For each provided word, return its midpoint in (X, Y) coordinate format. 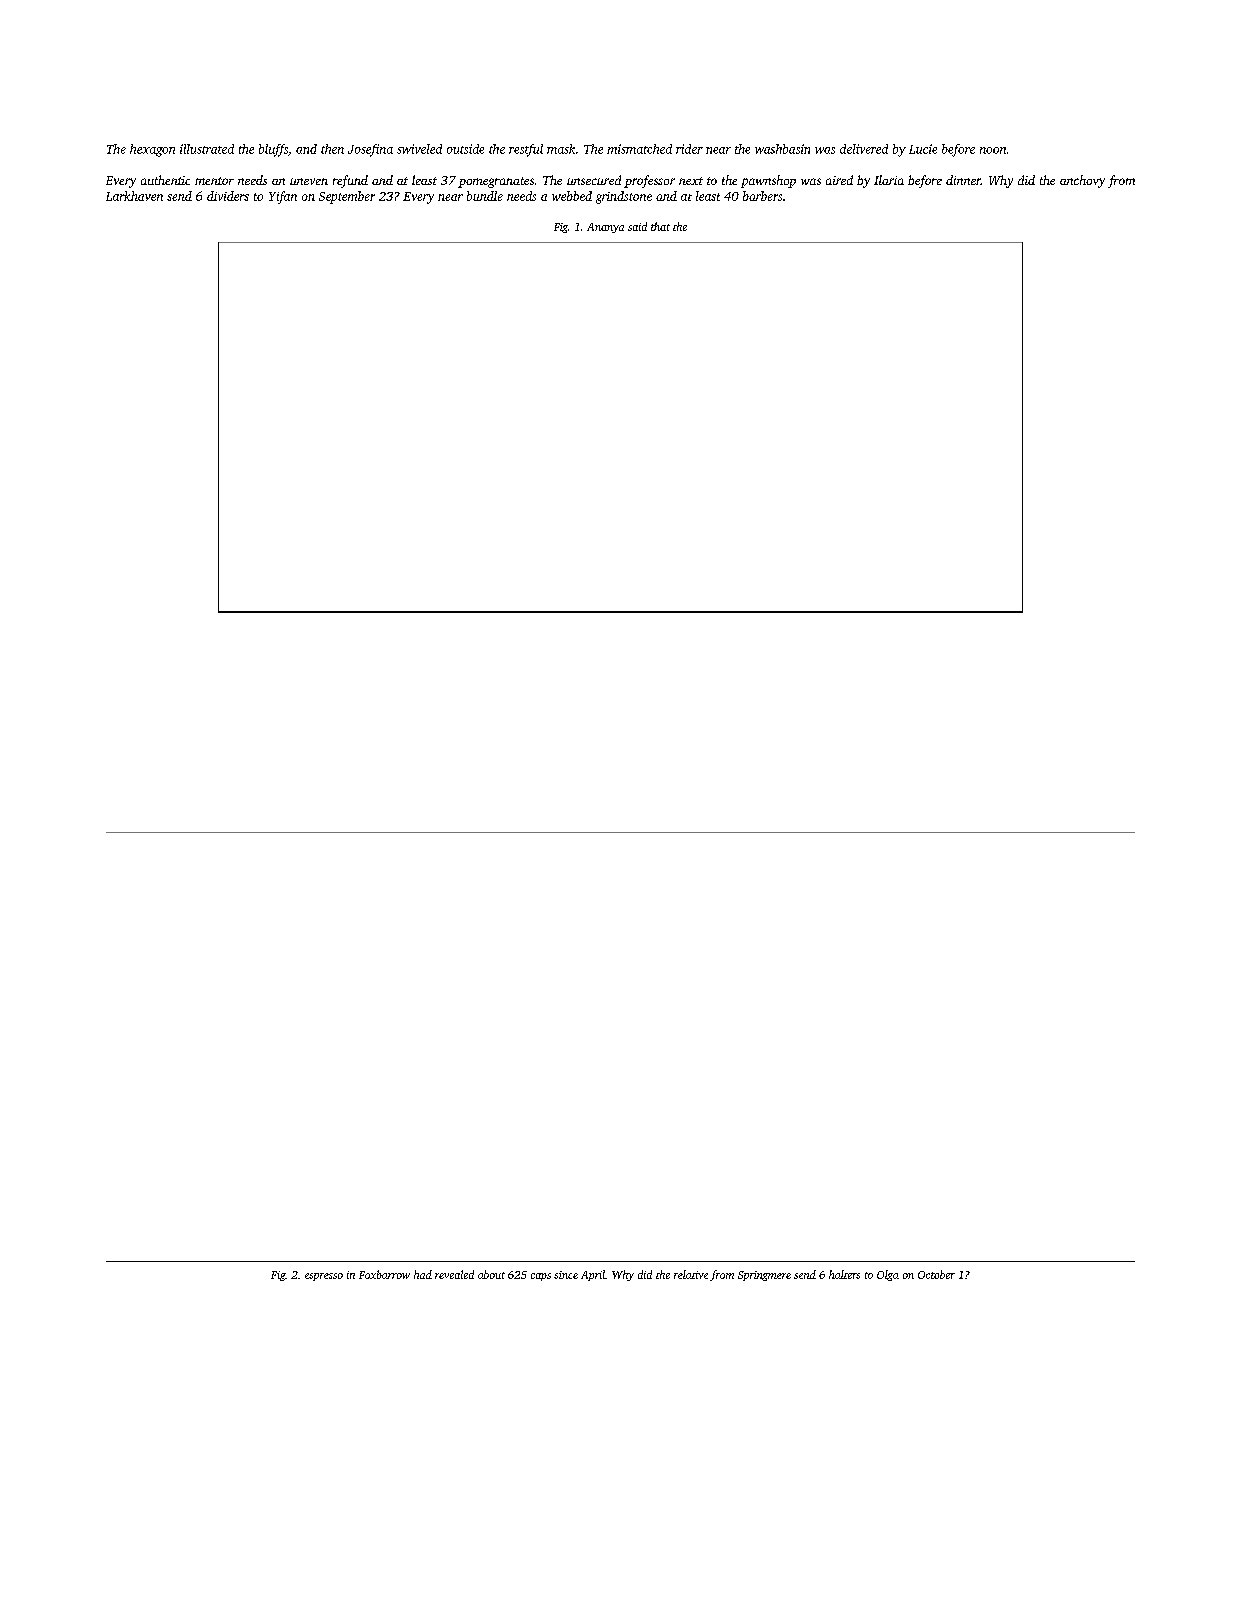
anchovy (1082, 181)
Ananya (605, 228)
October (936, 1274)
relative (691, 1274)
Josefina (370, 150)
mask (561, 149)
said (637, 226)
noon (993, 150)
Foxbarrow (384, 1274)
